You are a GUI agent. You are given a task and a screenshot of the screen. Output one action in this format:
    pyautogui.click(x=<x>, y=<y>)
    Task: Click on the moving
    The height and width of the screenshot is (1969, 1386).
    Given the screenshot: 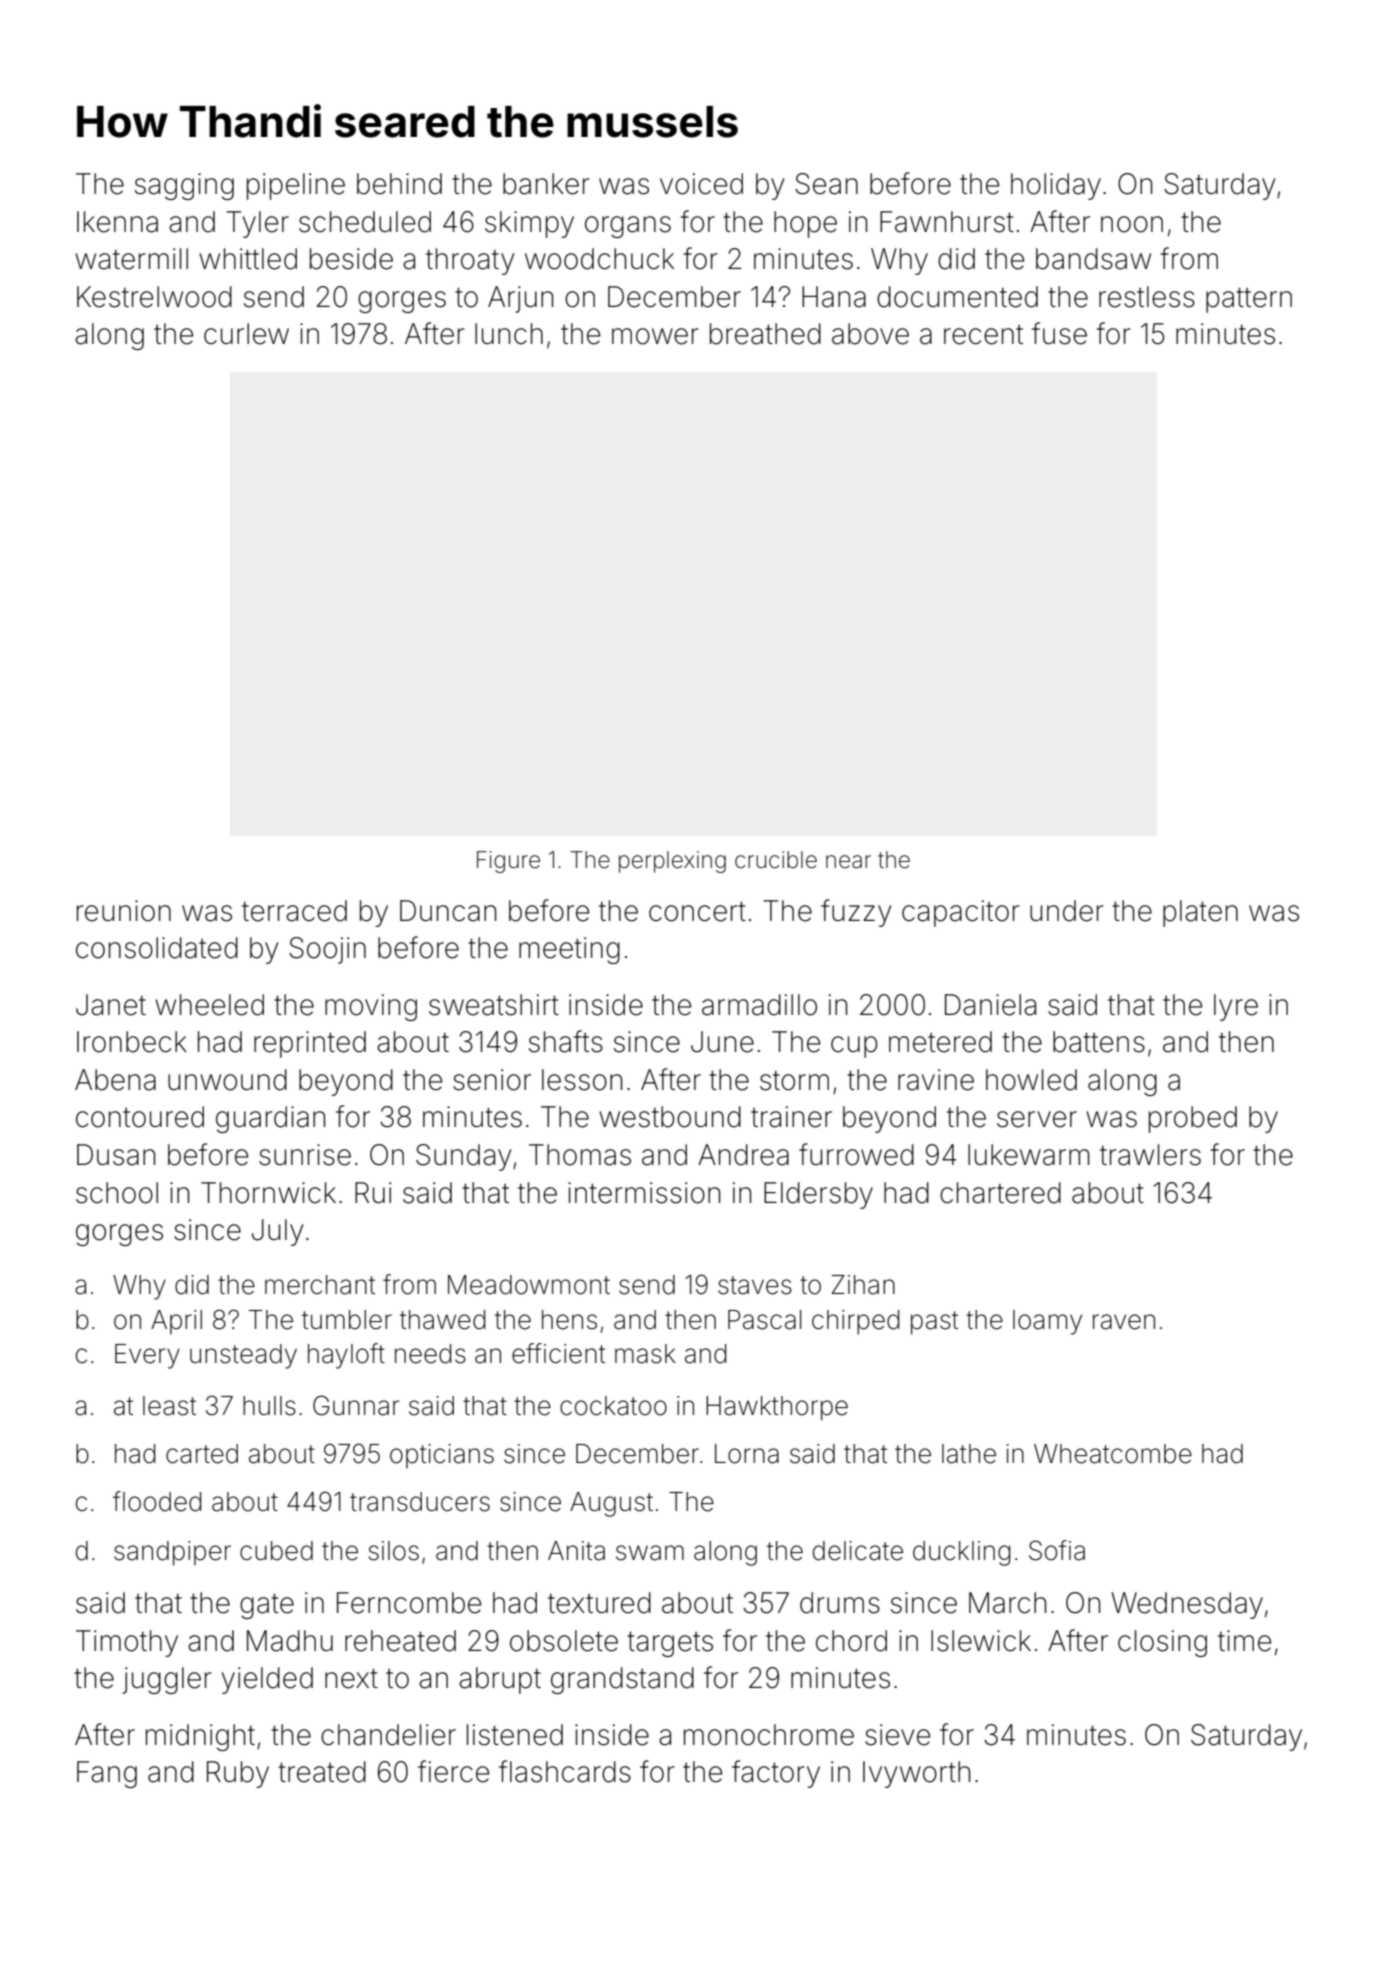 What is the action you would take?
    pyautogui.click(x=371, y=1007)
